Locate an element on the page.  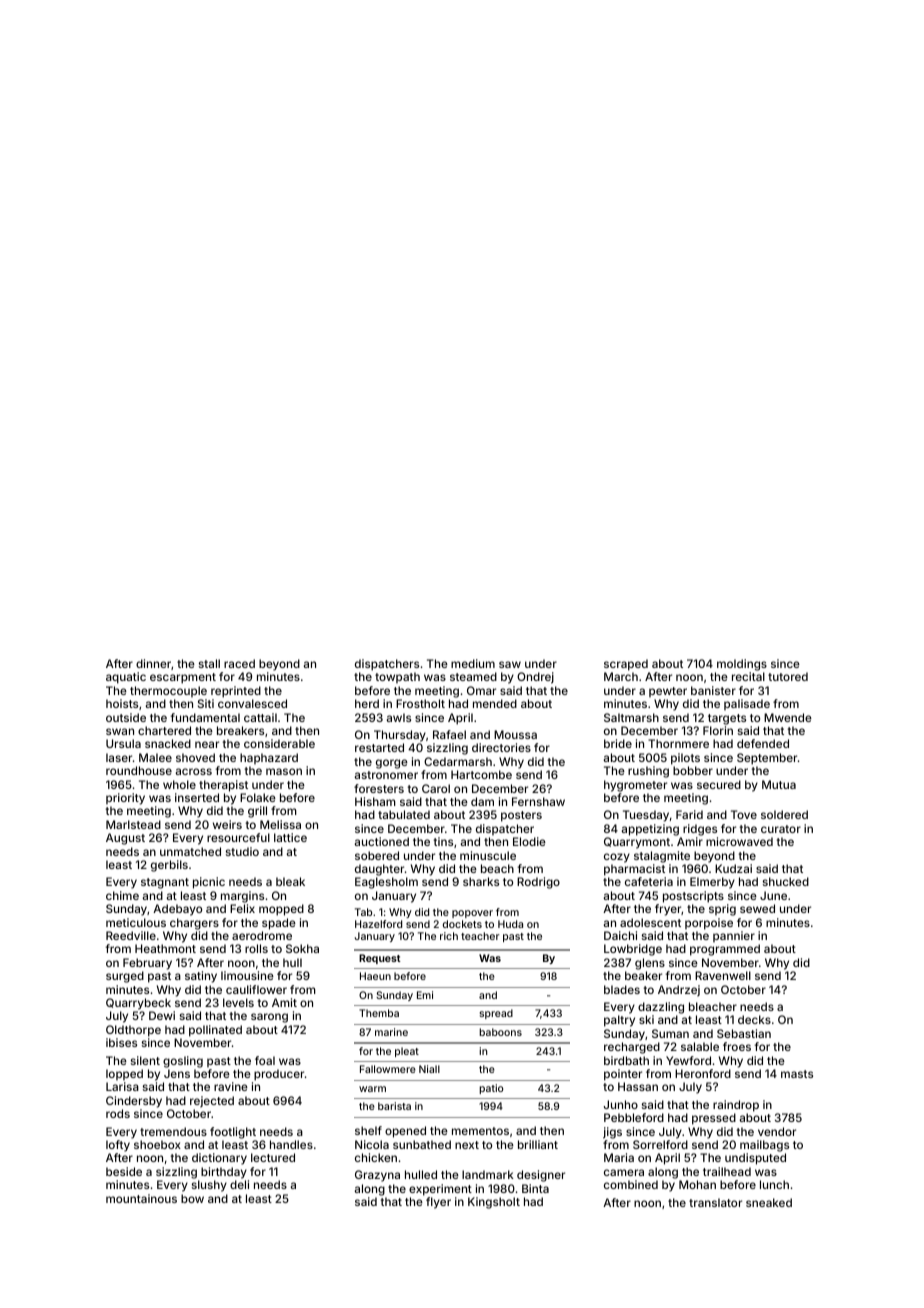
towpath is located at coordinates (397, 677).
